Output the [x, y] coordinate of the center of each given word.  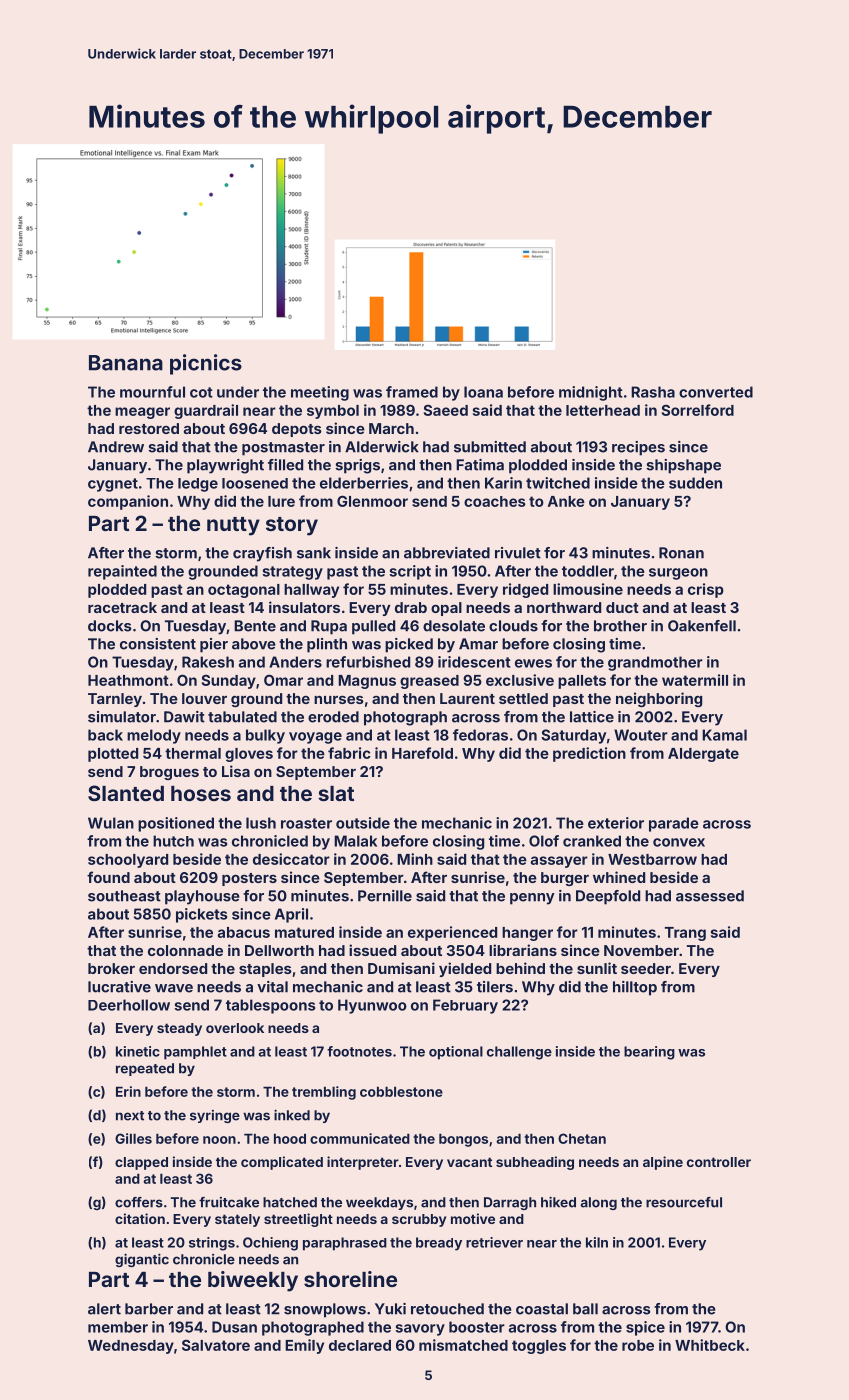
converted [716, 392]
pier [214, 645]
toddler [588, 571]
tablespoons [270, 1006]
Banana [126, 363]
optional [456, 1053]
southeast [124, 896]
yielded [465, 969]
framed [412, 392]
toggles [539, 1347]
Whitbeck [710, 1345]
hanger [527, 934]
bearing [649, 1053]
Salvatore [216, 1345]
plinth [327, 645]
